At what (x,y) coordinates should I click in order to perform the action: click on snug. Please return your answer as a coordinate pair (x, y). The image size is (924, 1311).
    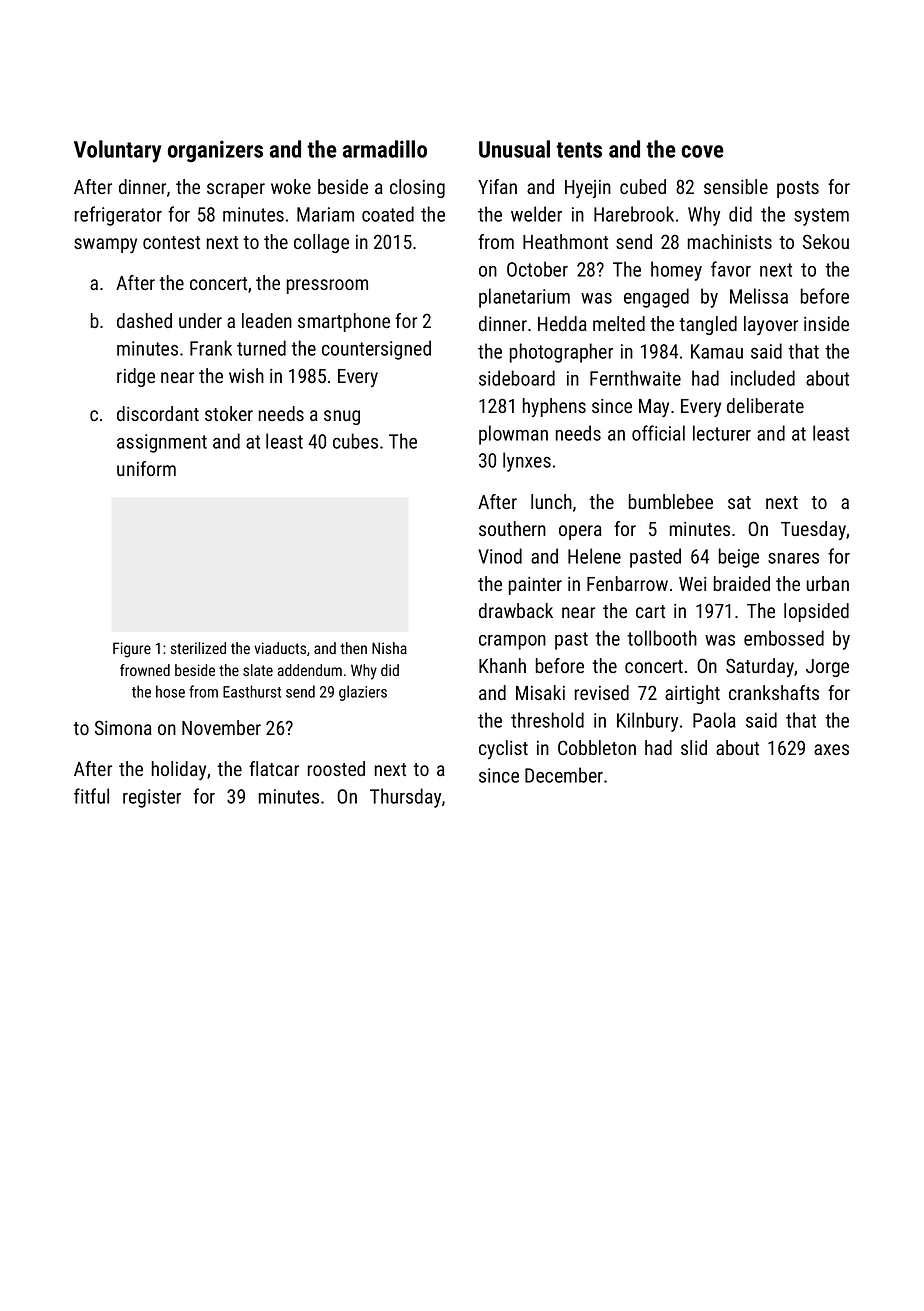
    Looking at the image, I should click on (342, 417).
